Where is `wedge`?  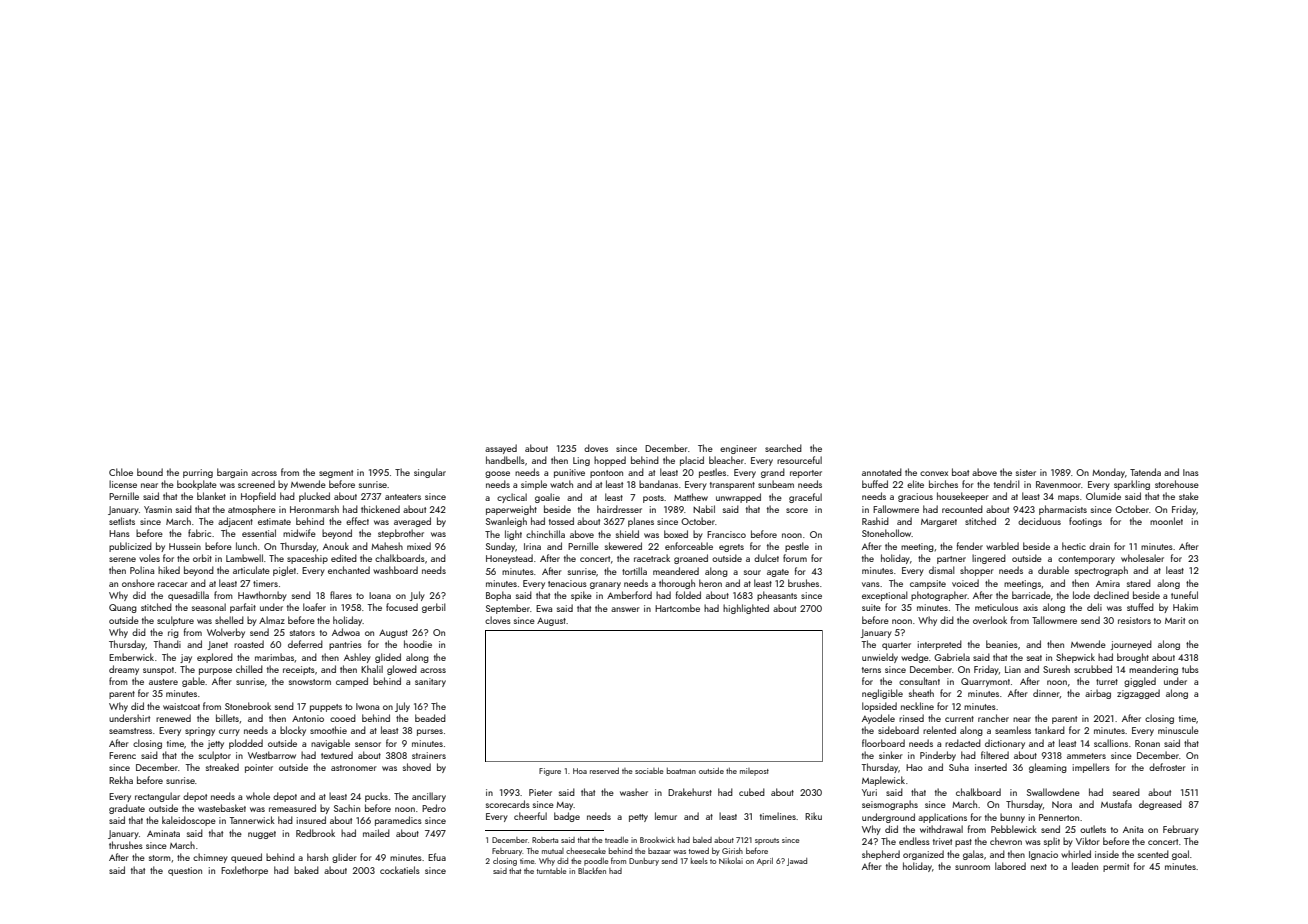 wedge is located at coordinates (915, 658).
